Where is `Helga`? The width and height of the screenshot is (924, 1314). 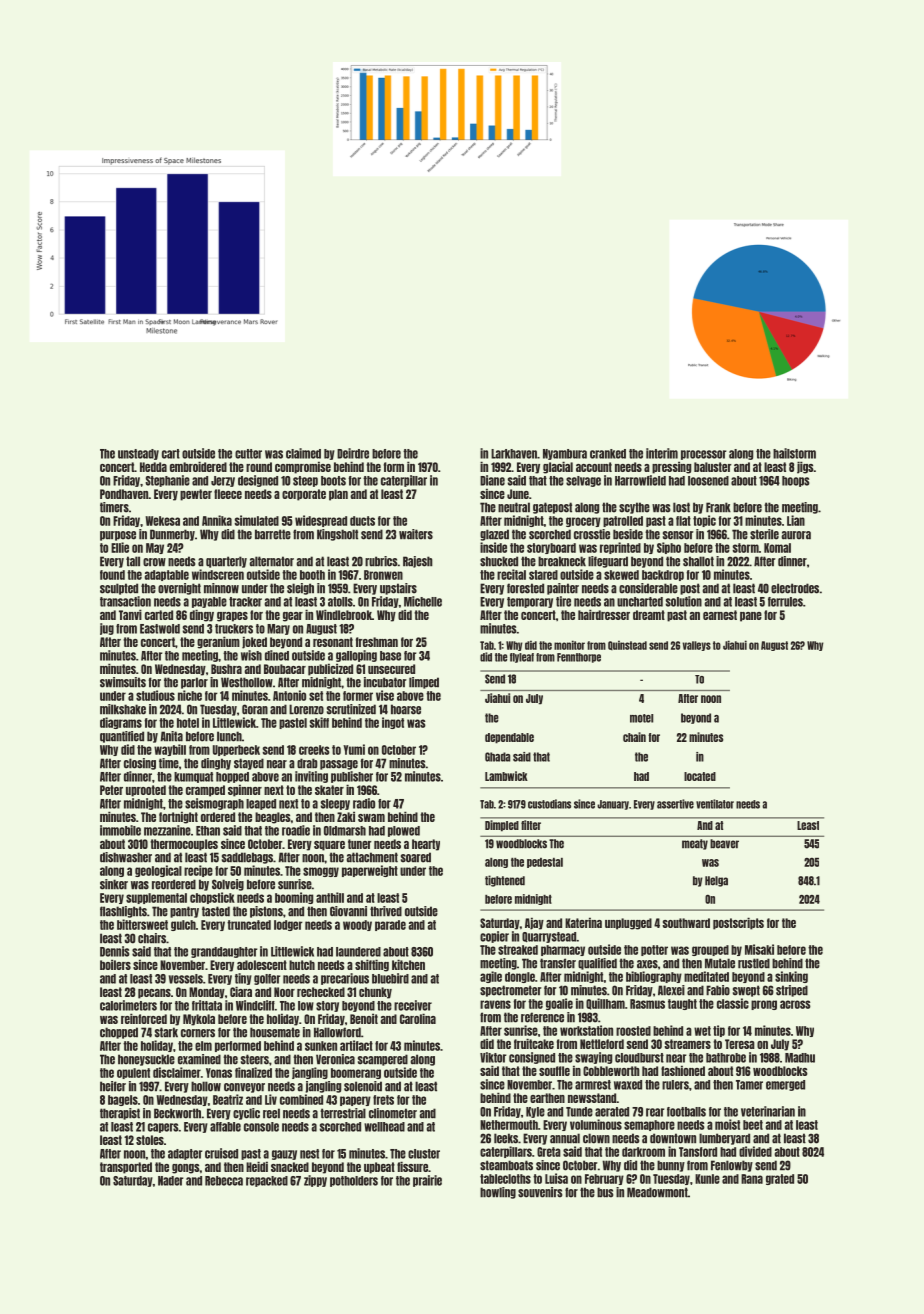 Helga is located at coordinates (716, 881).
